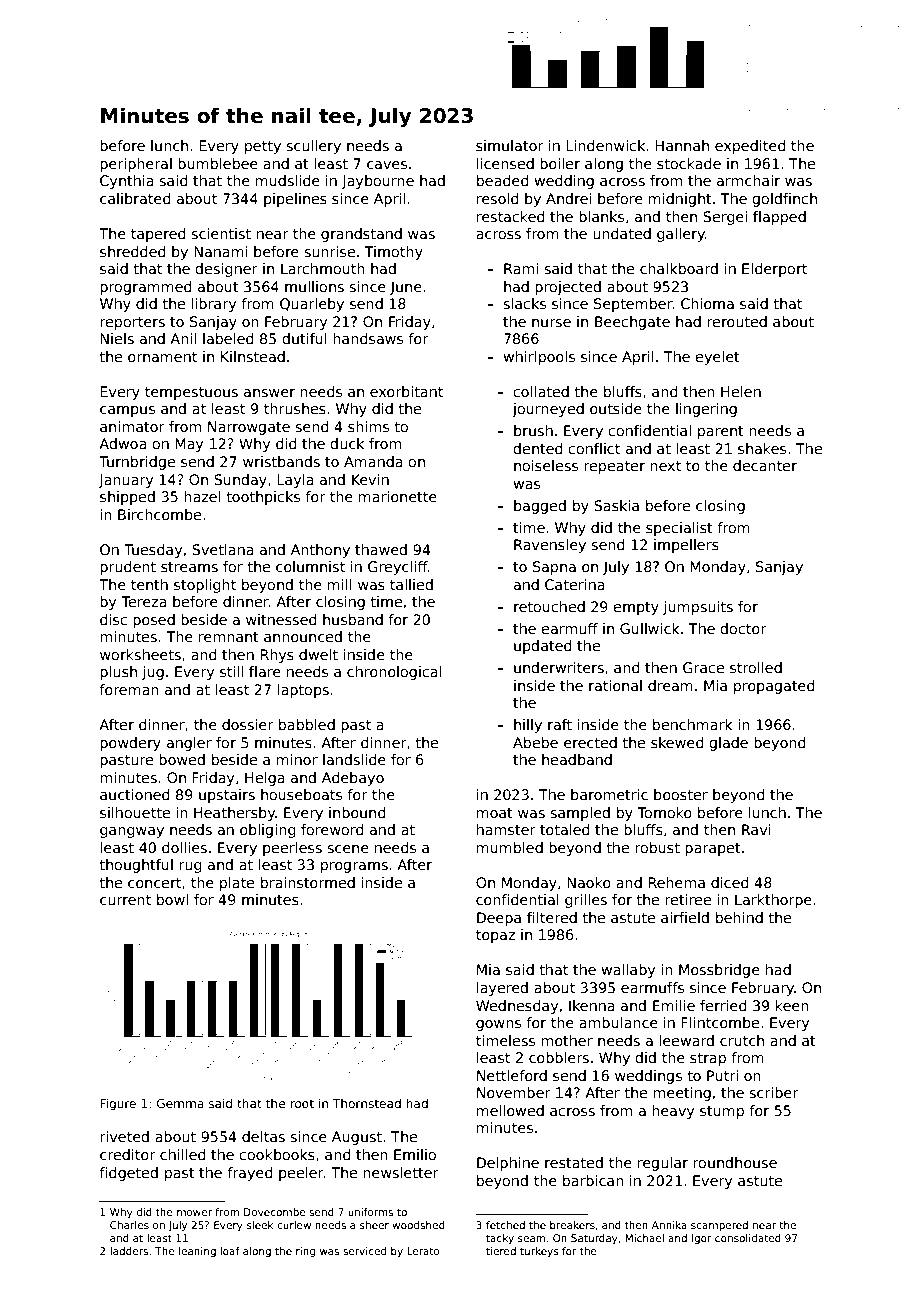 The height and width of the screenshot is (1308, 924). What do you see at coordinates (124, 1136) in the screenshot?
I see `riveted` at bounding box center [124, 1136].
